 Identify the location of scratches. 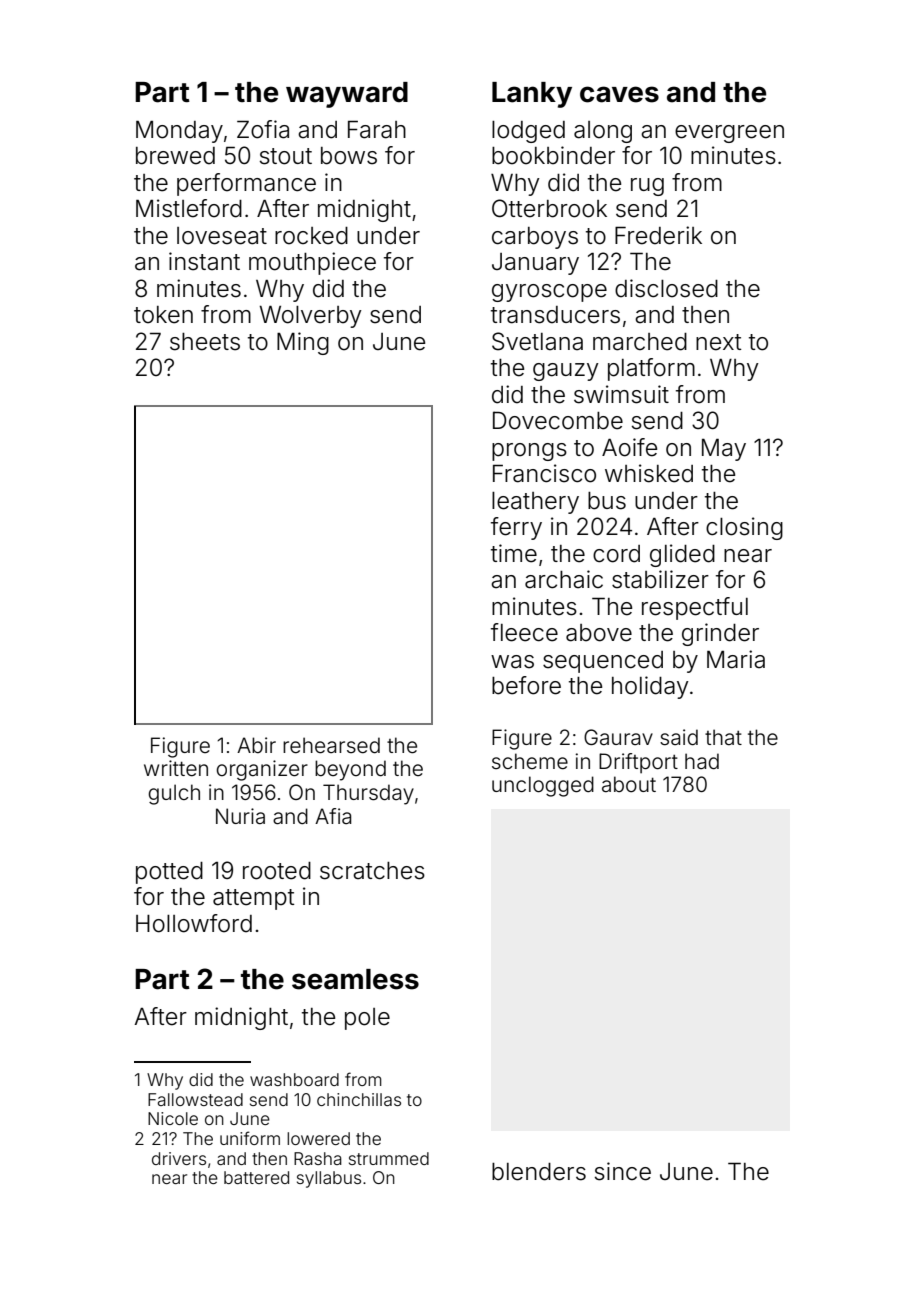
(372, 871).
